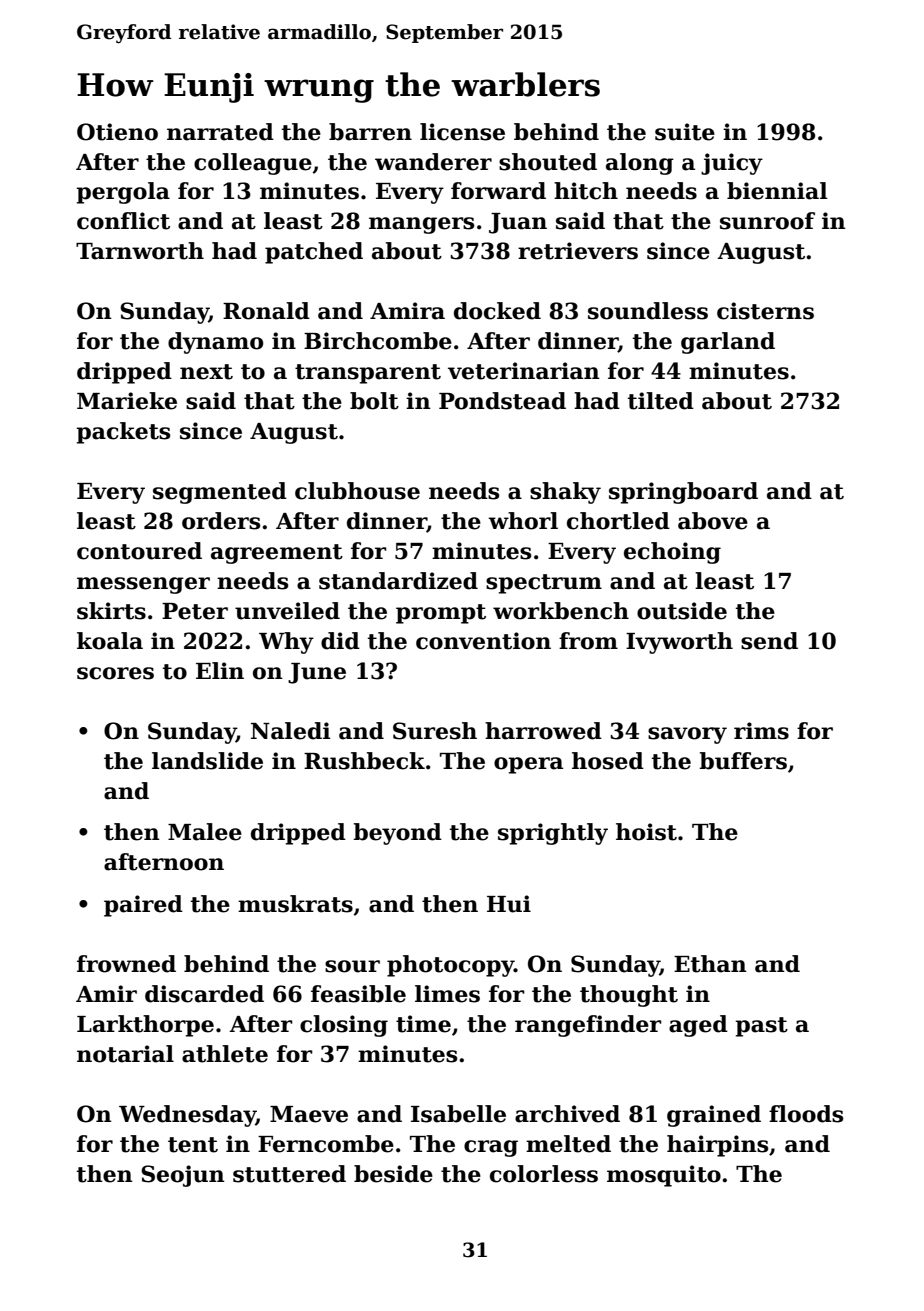 The width and height of the screenshot is (924, 1311). What do you see at coordinates (664, 1176) in the screenshot?
I see `mosquito` at bounding box center [664, 1176].
